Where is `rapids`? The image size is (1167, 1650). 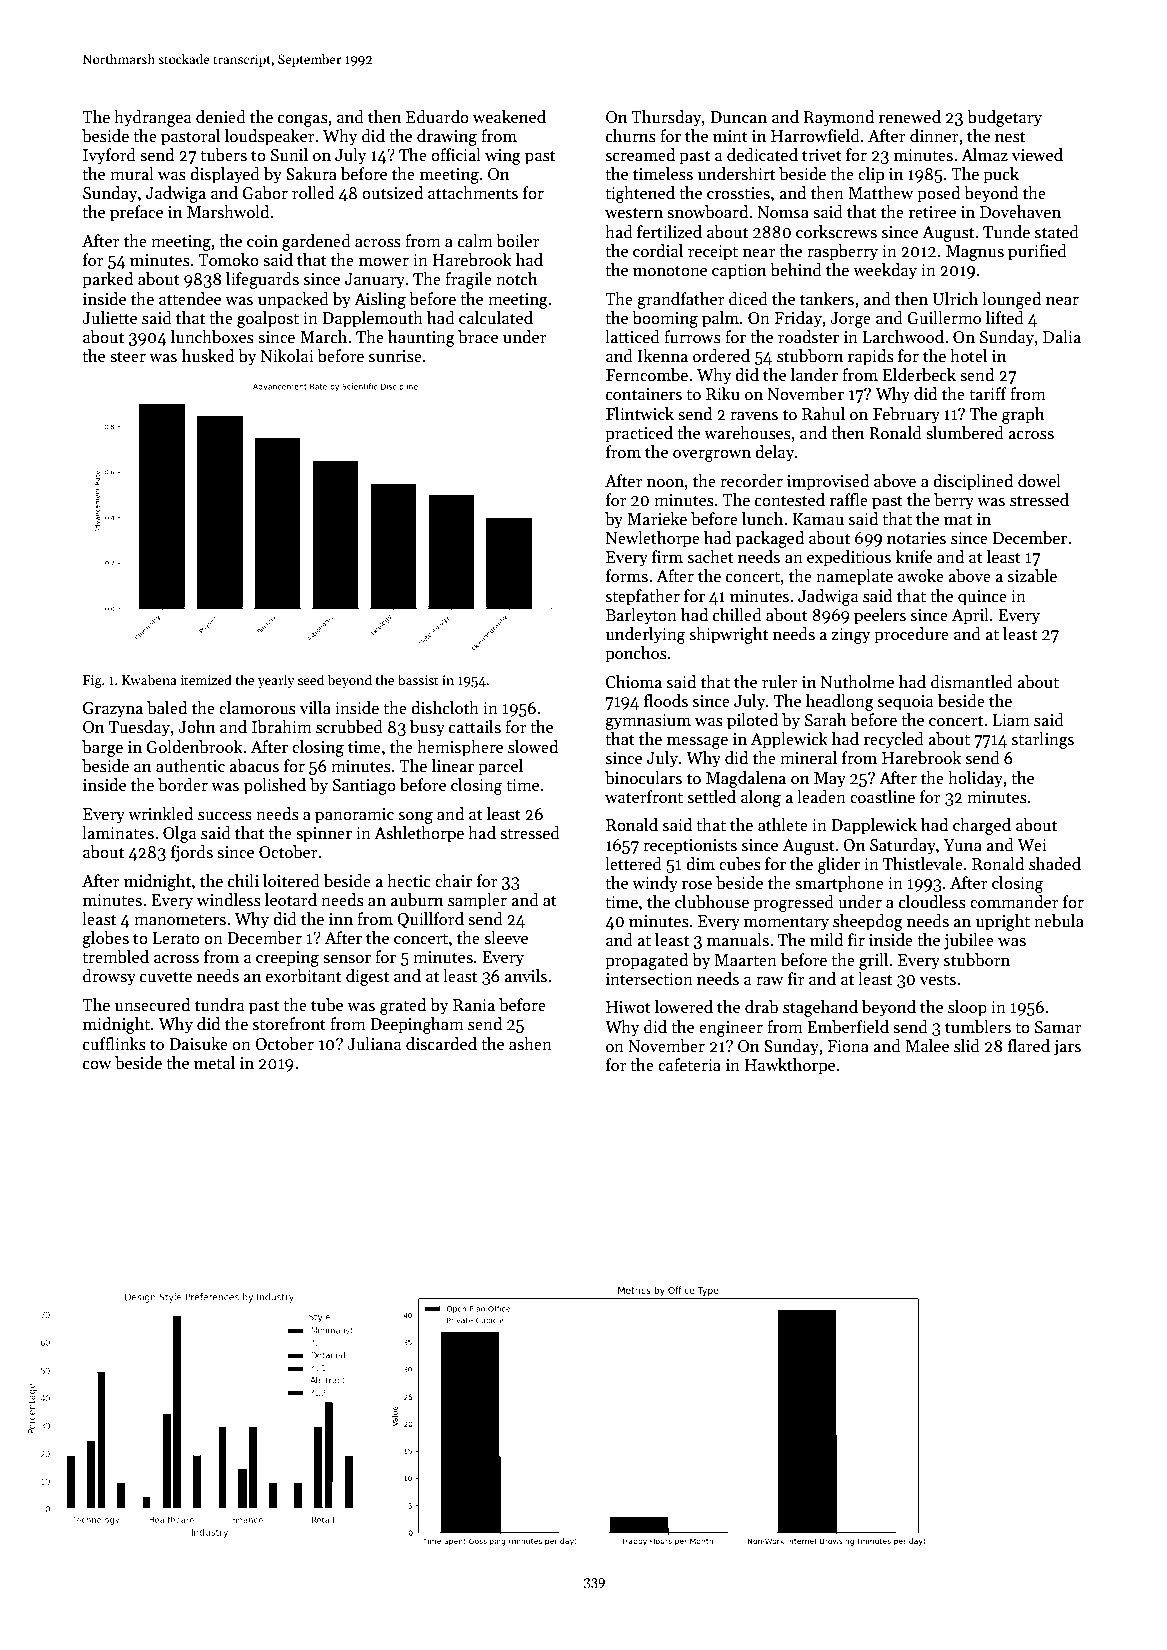
rapids is located at coordinates (871, 357).
